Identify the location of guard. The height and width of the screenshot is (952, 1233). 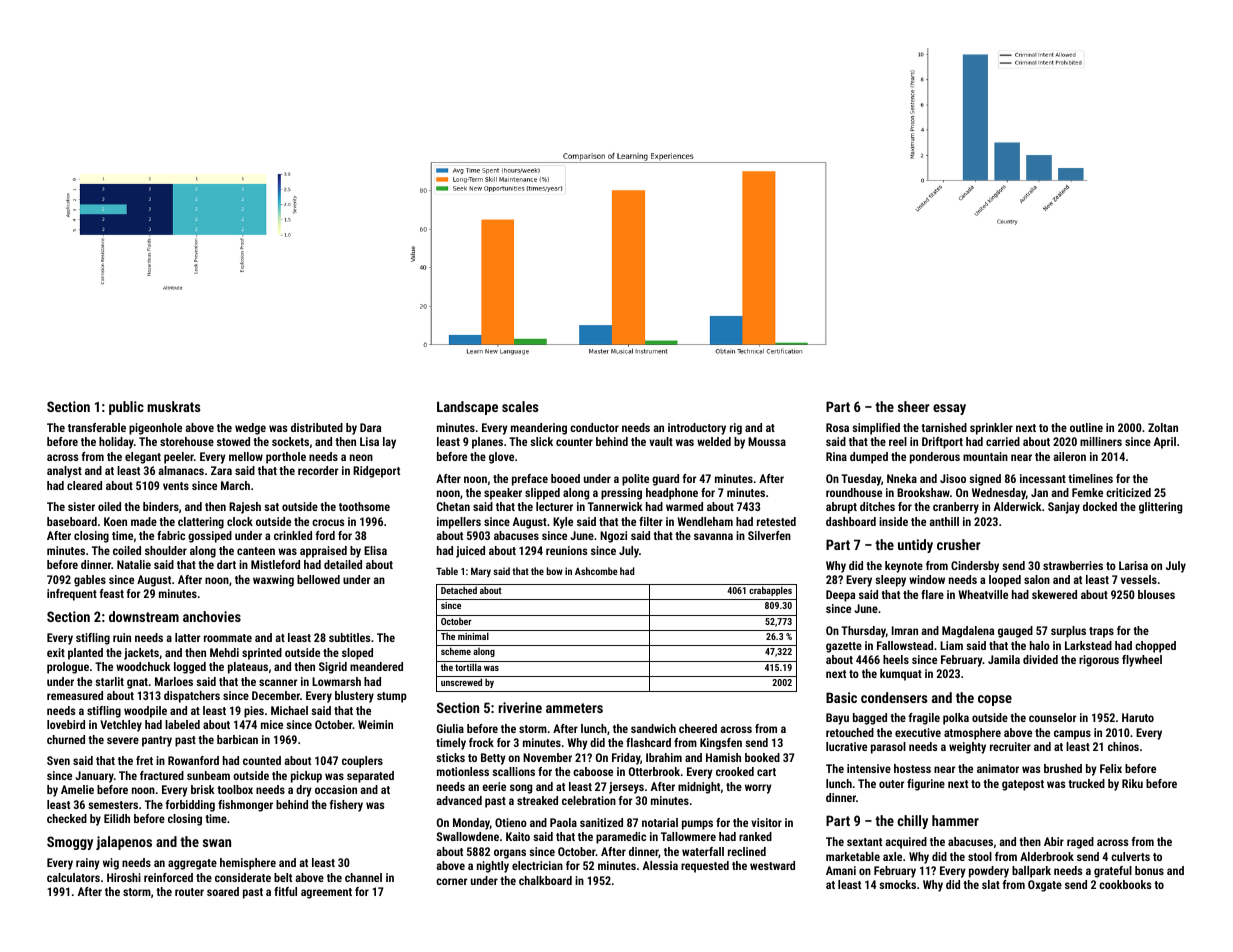
(665, 480).
